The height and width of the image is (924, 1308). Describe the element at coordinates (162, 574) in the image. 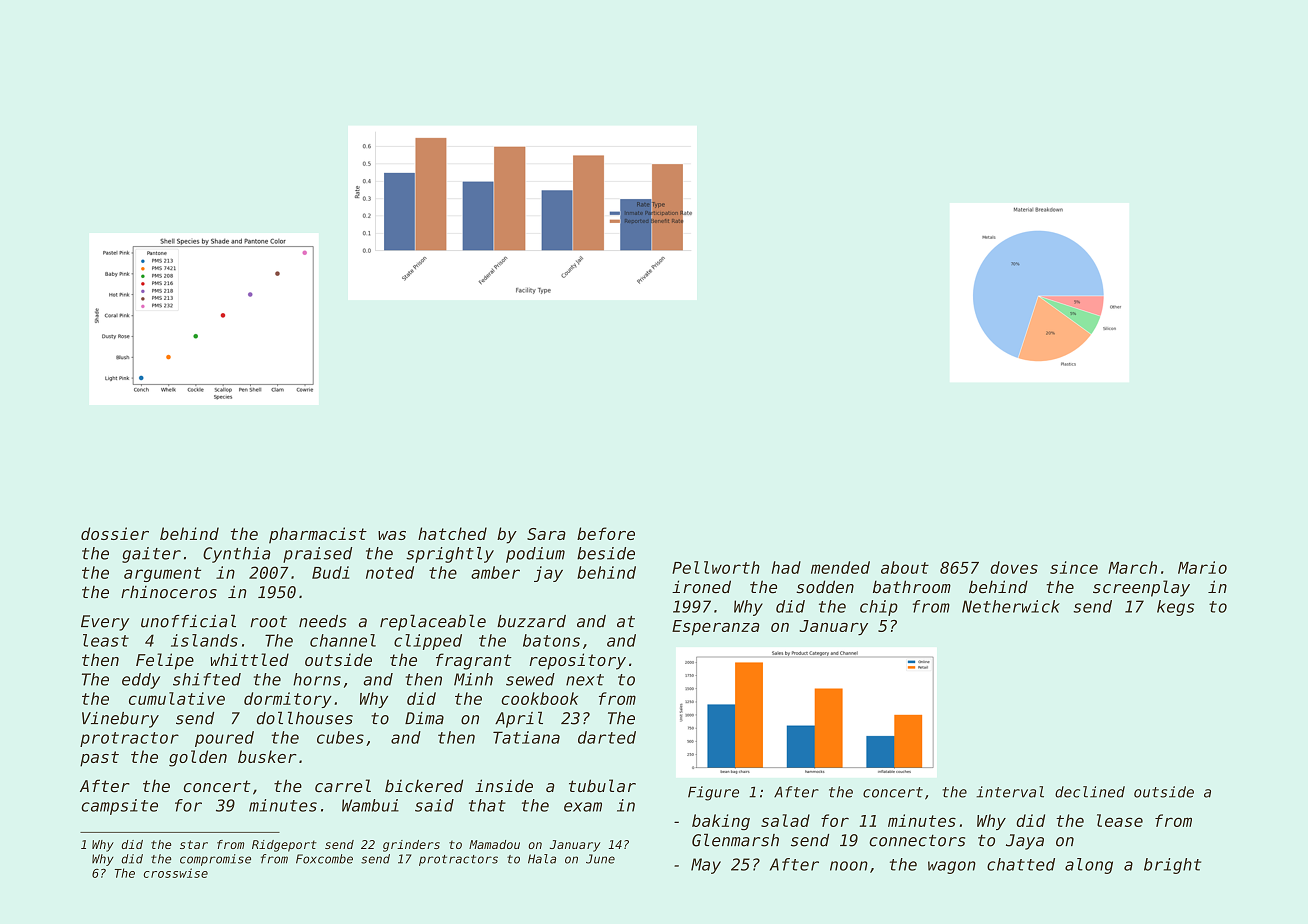

I see `argument` at that location.
